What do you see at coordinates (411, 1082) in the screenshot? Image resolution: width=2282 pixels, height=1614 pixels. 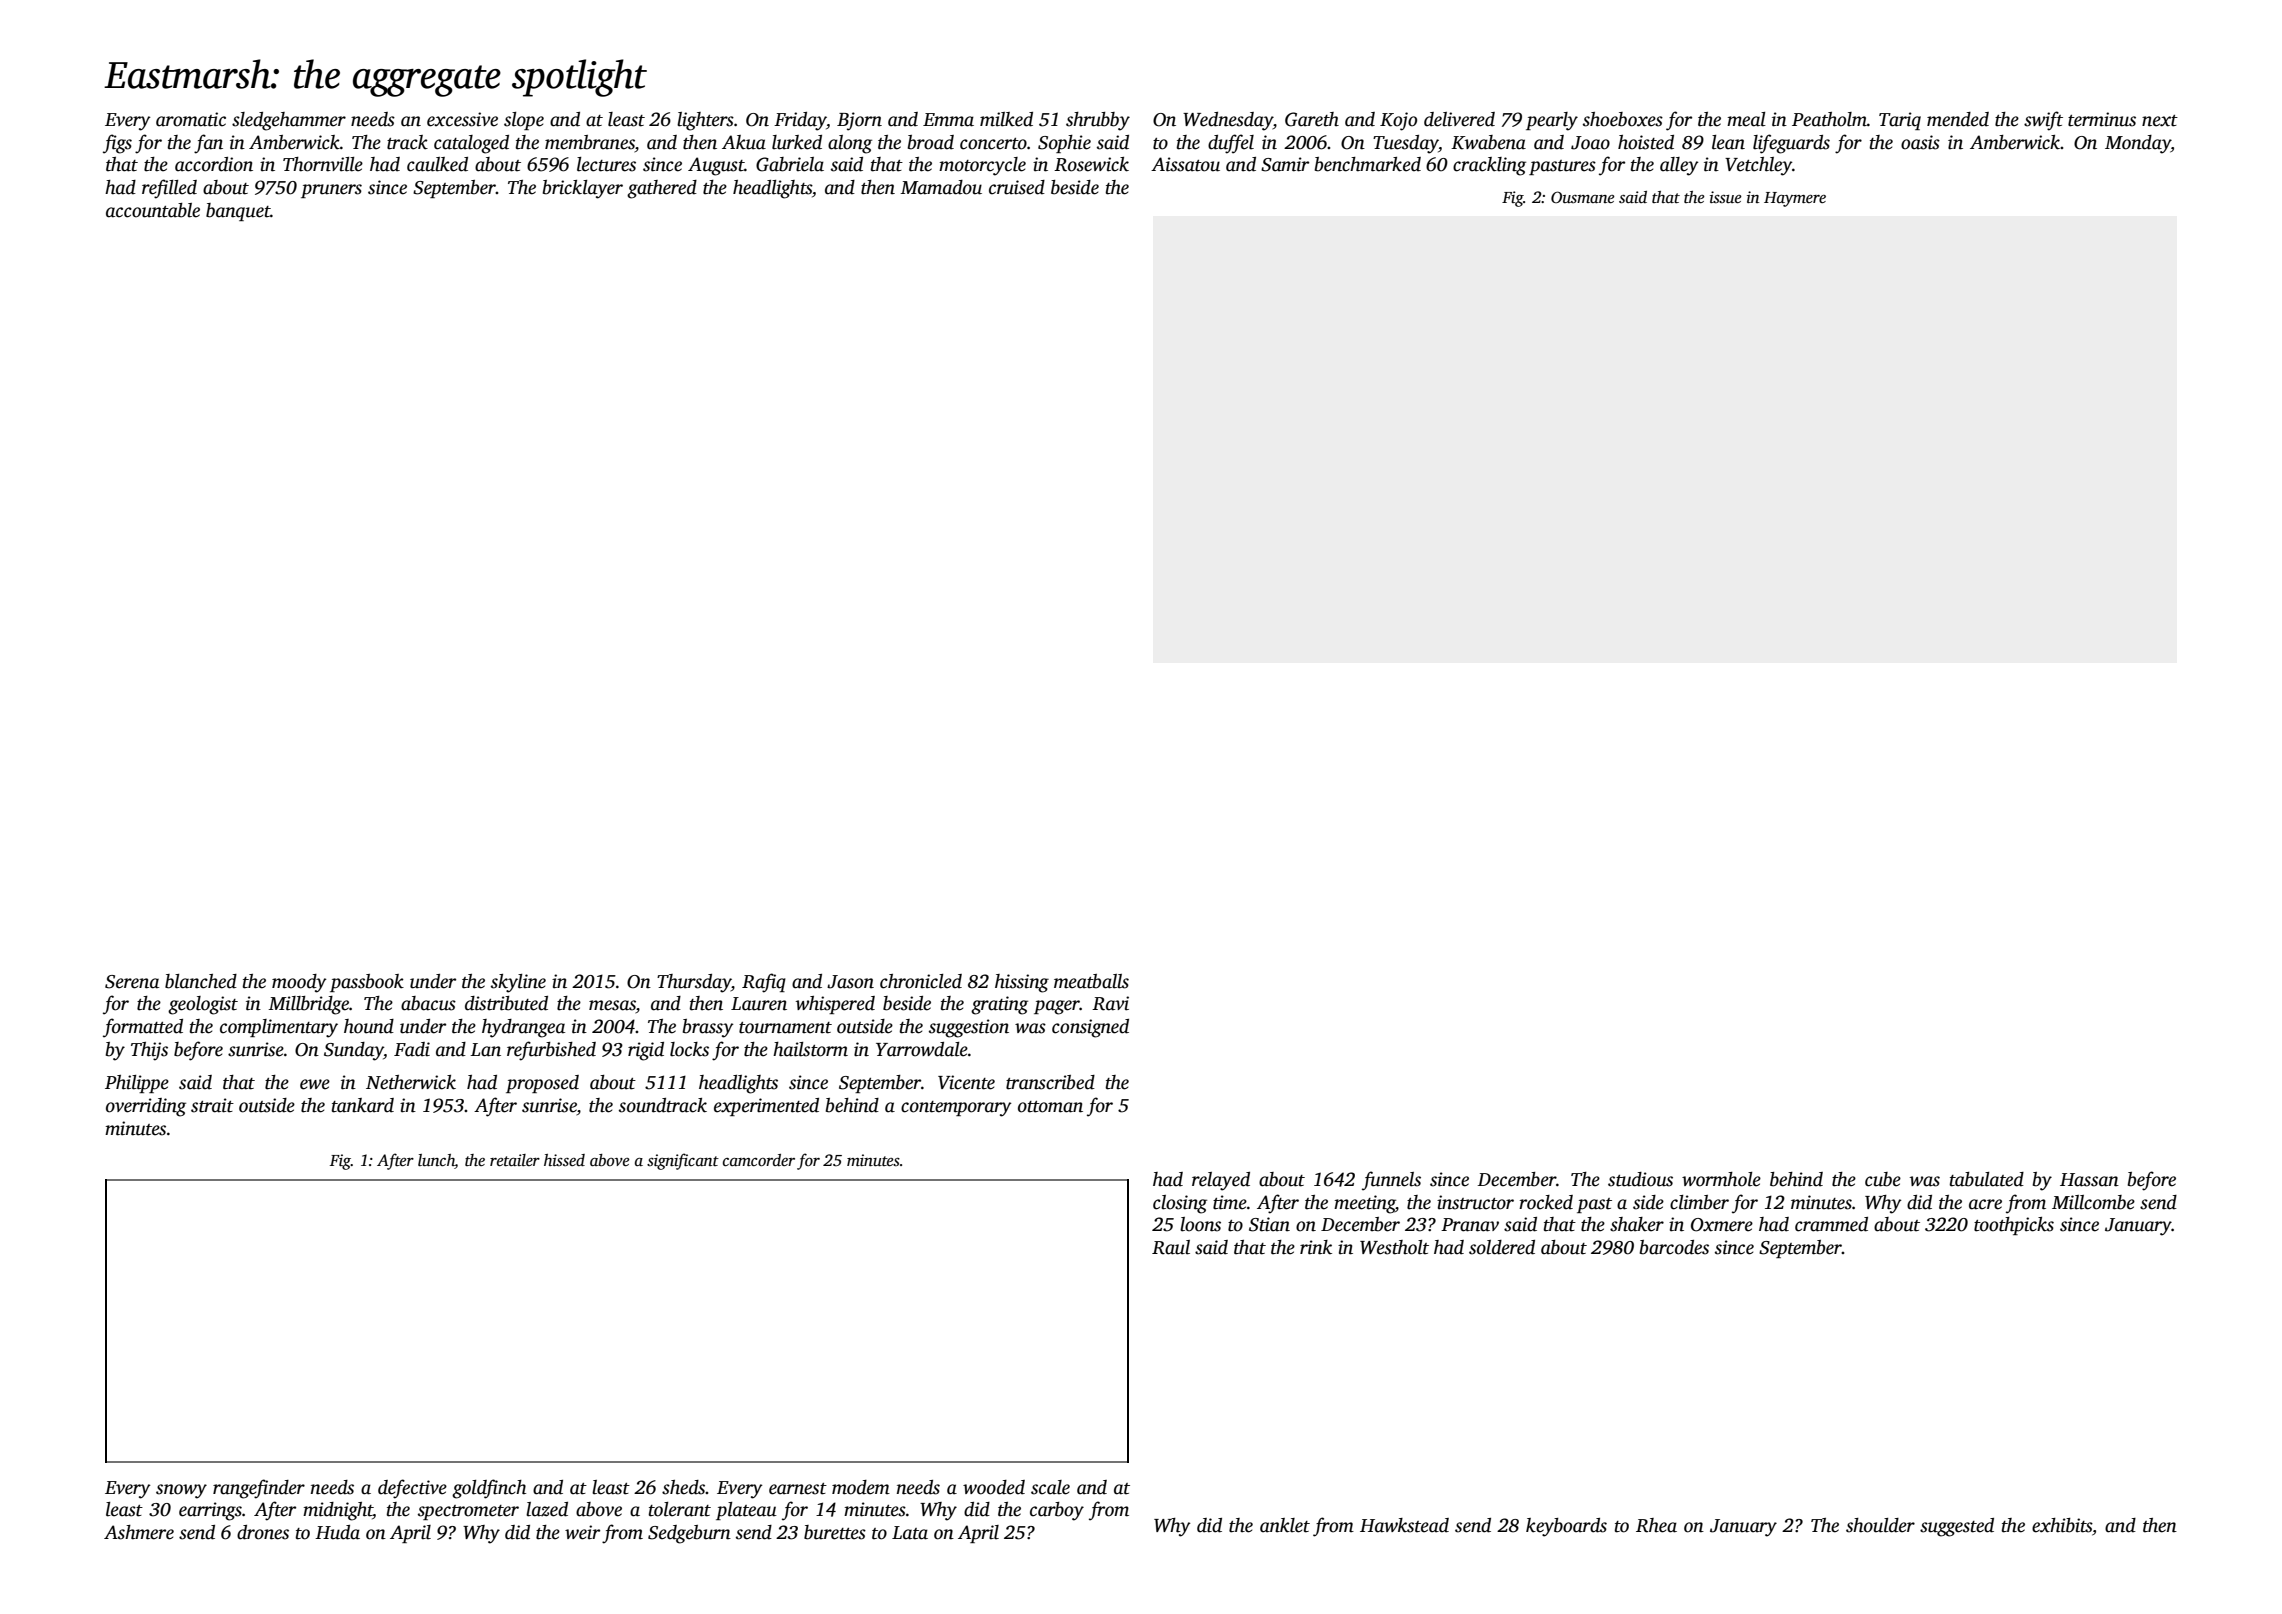 I see `Netherwick` at bounding box center [411, 1082].
